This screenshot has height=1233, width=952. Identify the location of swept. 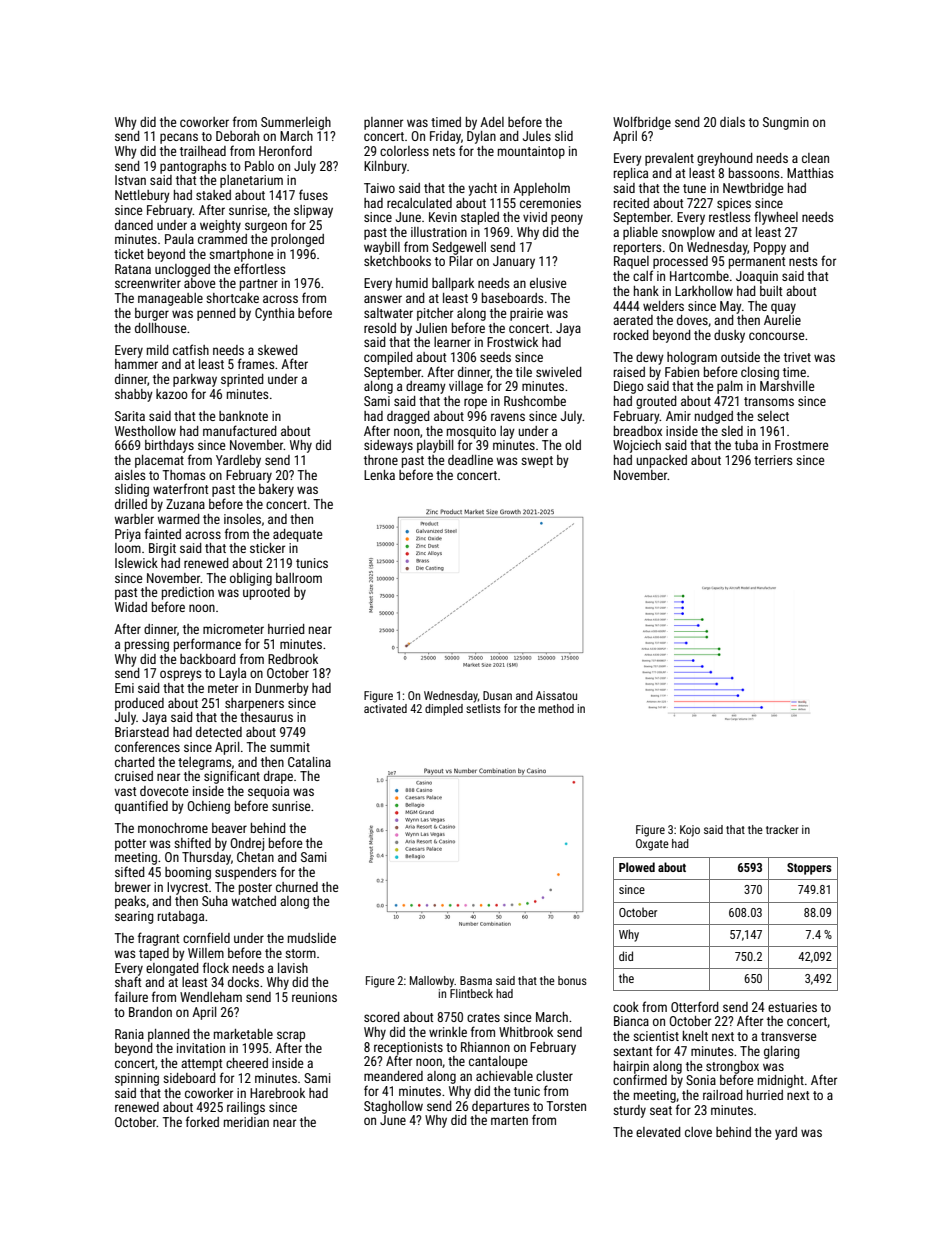
(537, 462).
